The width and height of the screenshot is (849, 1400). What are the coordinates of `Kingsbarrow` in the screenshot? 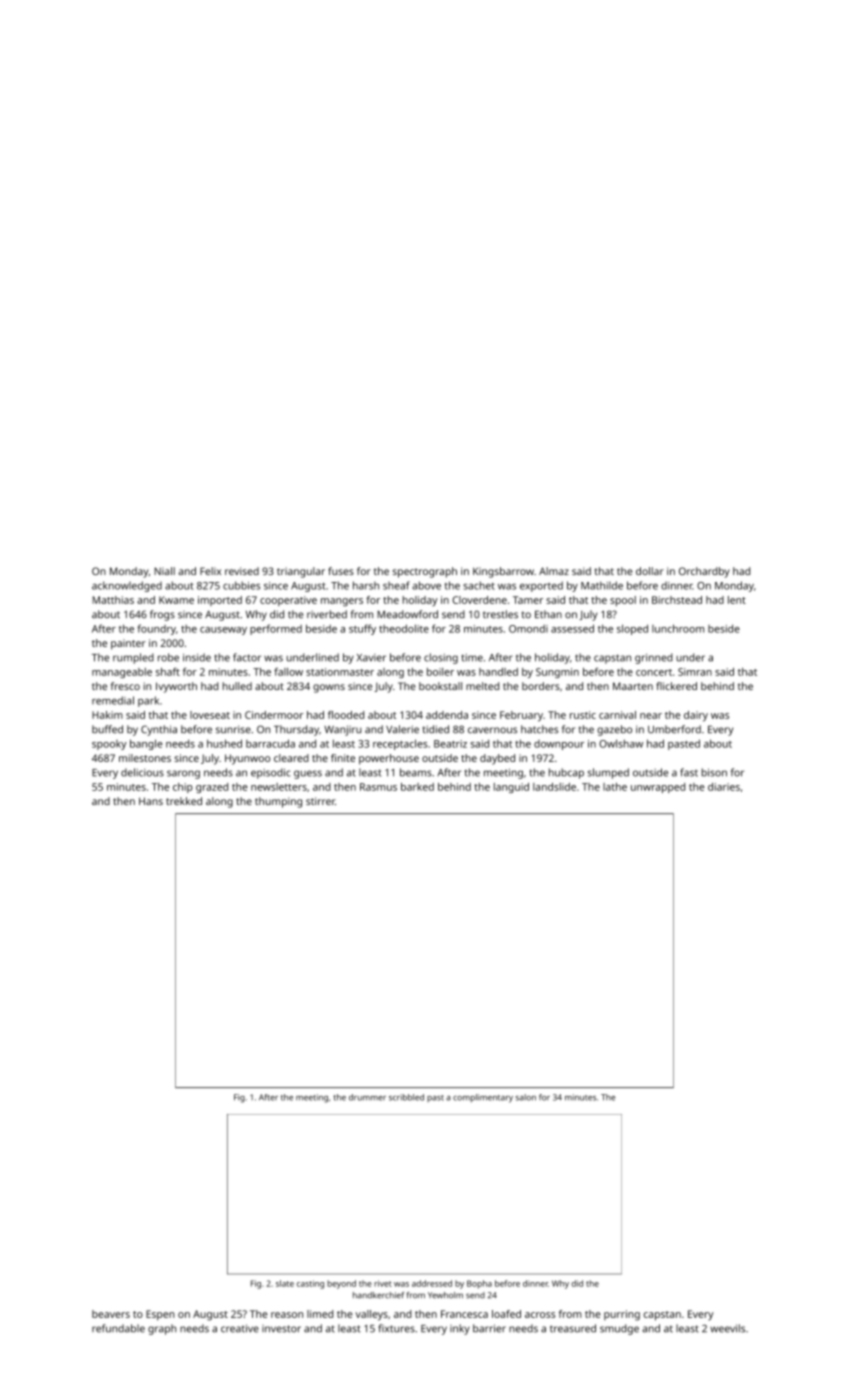 It's located at (503, 572).
